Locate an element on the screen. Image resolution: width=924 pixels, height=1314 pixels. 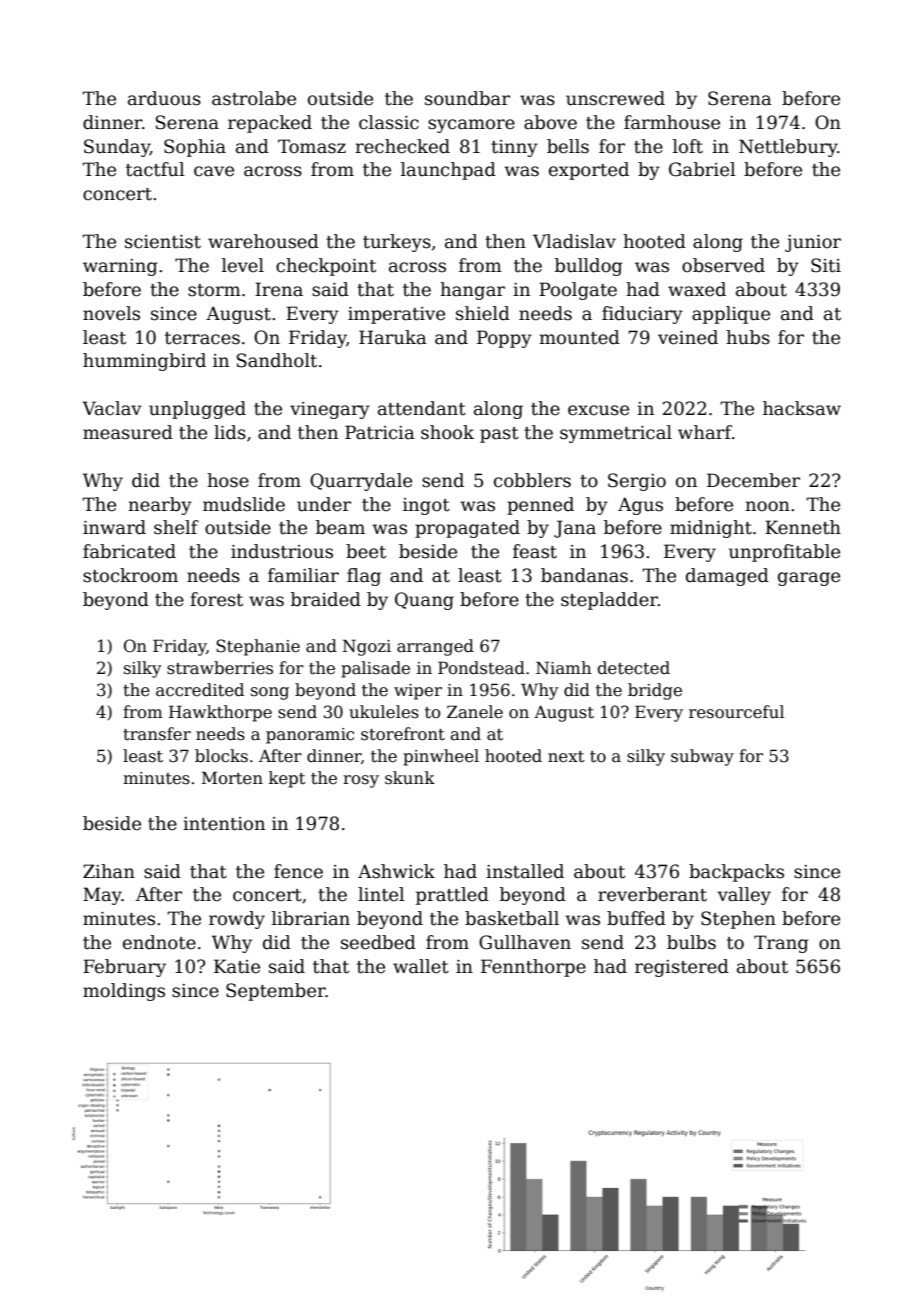
subway is located at coordinates (702, 757).
